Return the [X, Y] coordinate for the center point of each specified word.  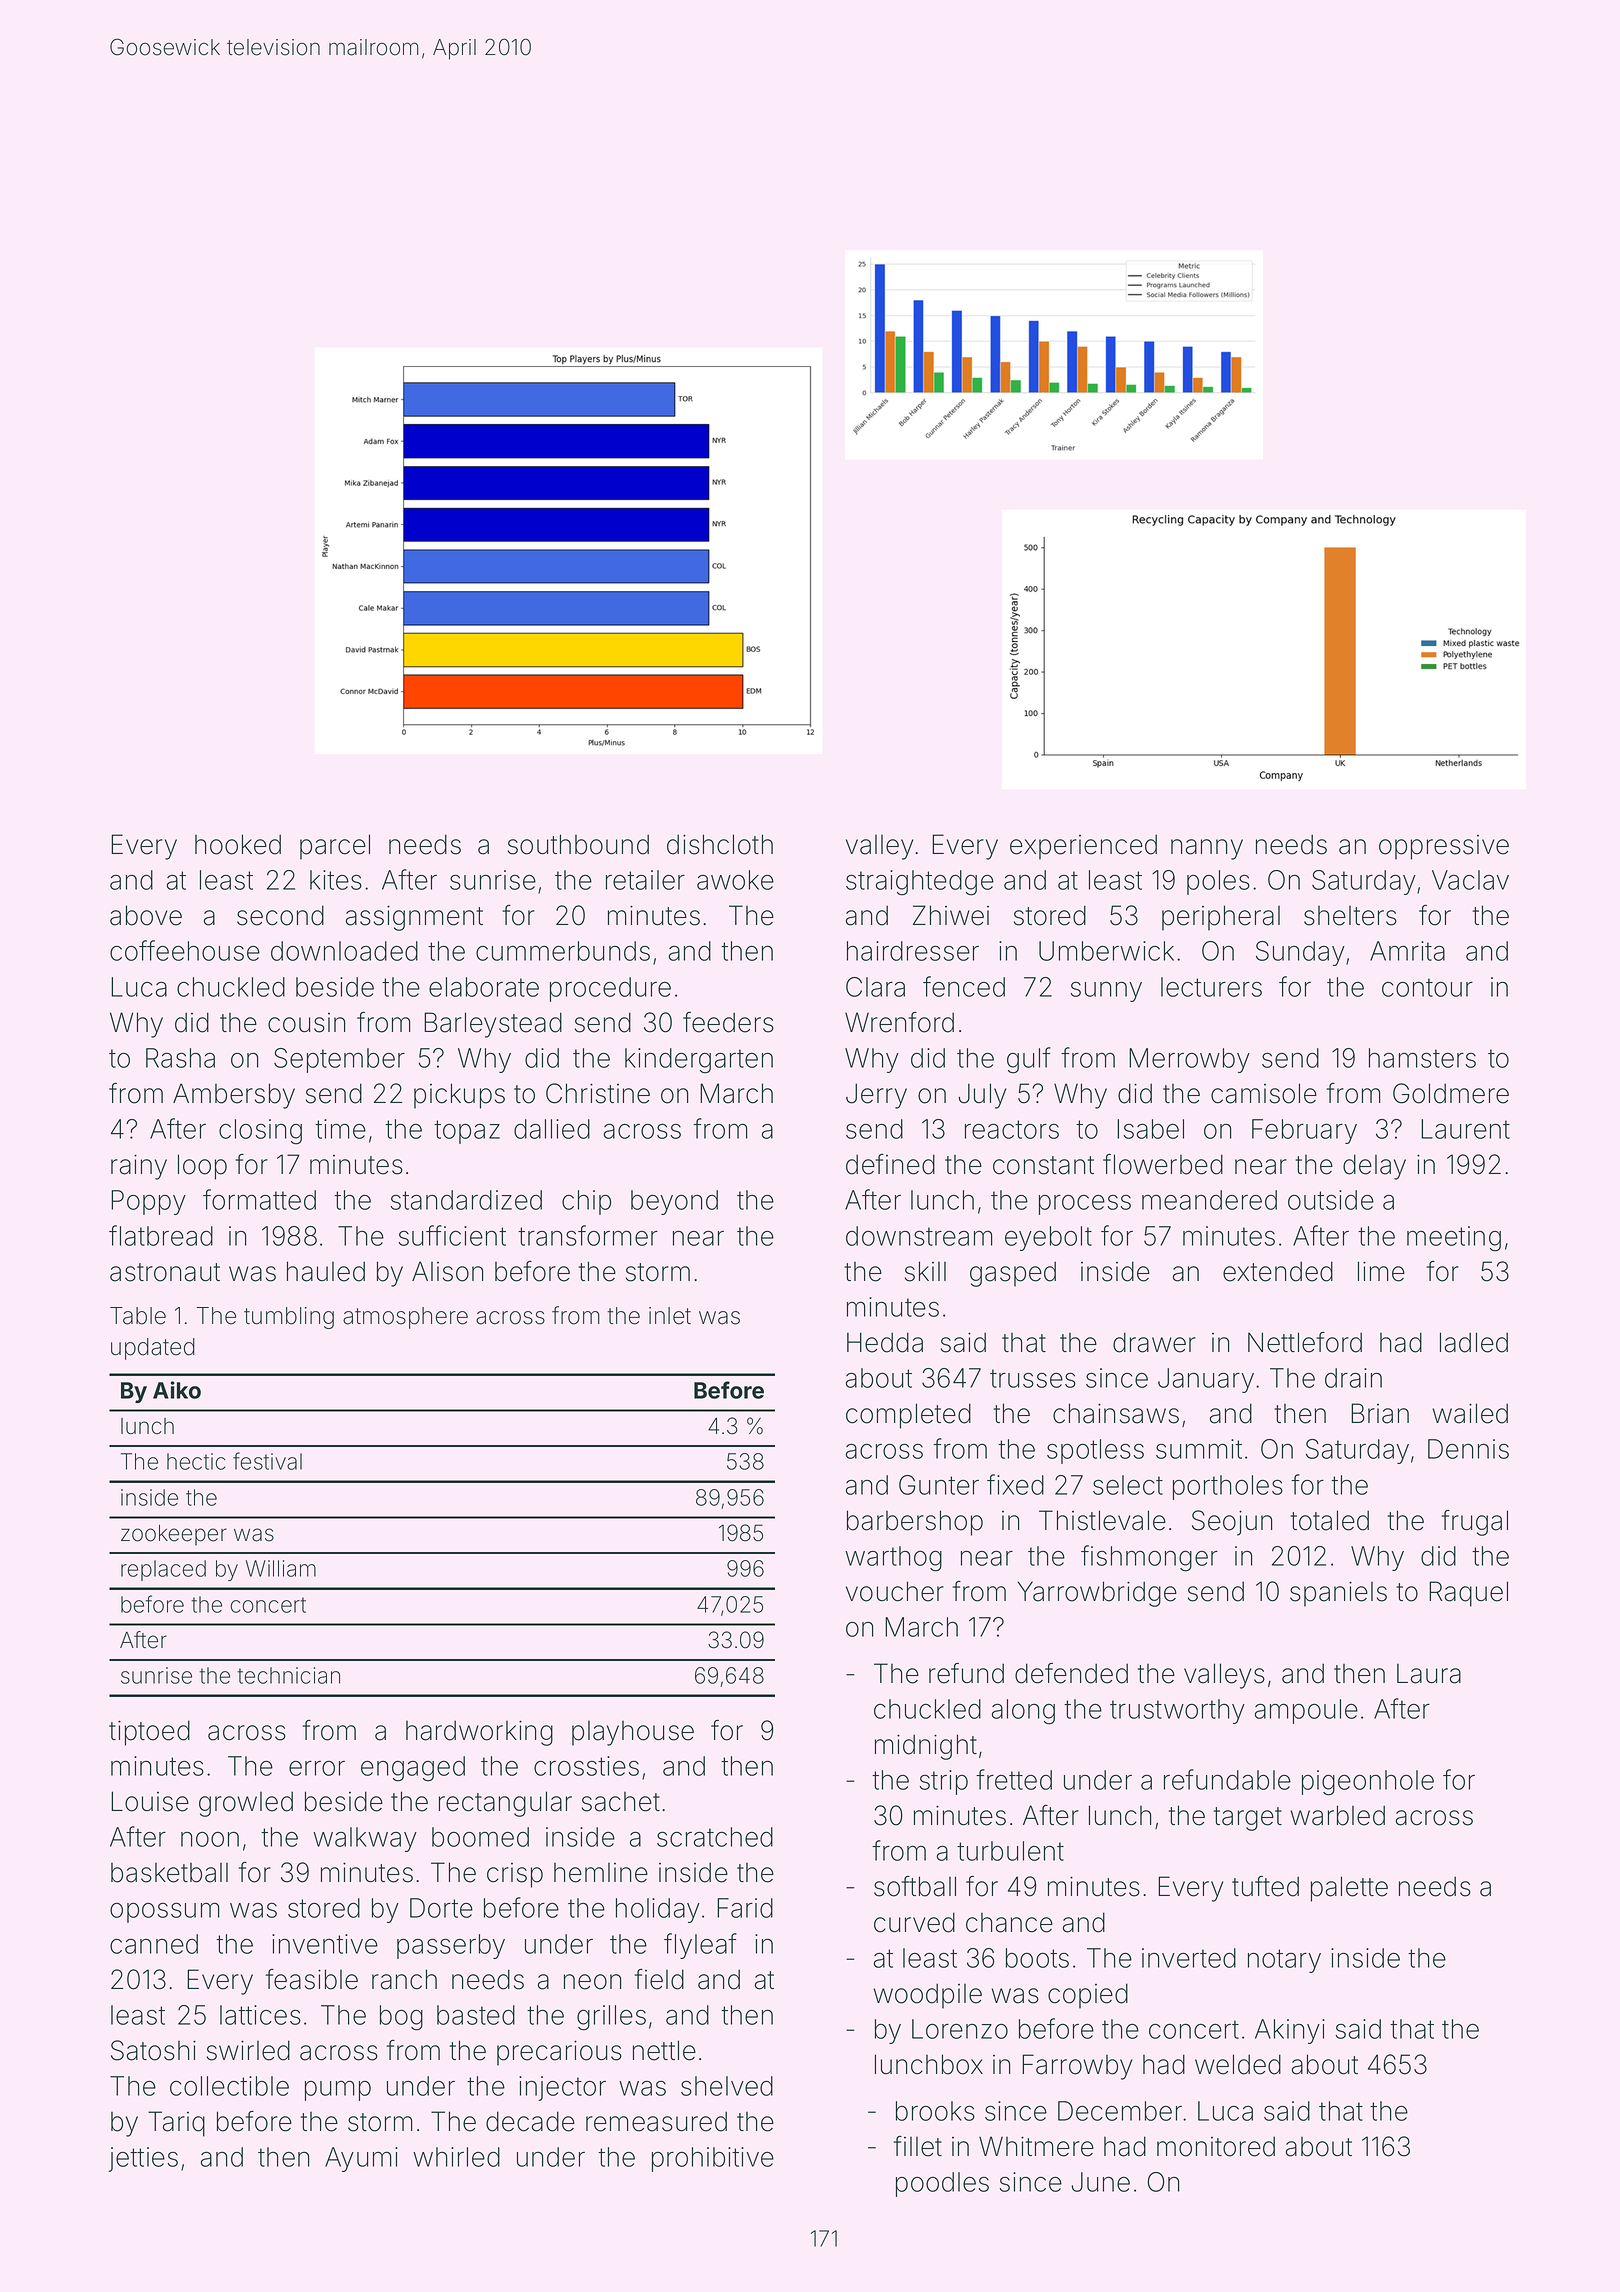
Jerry [876, 1096]
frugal [1475, 1523]
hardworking [479, 1733]
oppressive [1444, 847]
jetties [143, 2159]
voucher [895, 1591]
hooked [238, 844]
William [281, 1568]
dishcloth [720, 844]
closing [260, 1132]
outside [1331, 1200]
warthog [893, 1559]
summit [1199, 1449]
